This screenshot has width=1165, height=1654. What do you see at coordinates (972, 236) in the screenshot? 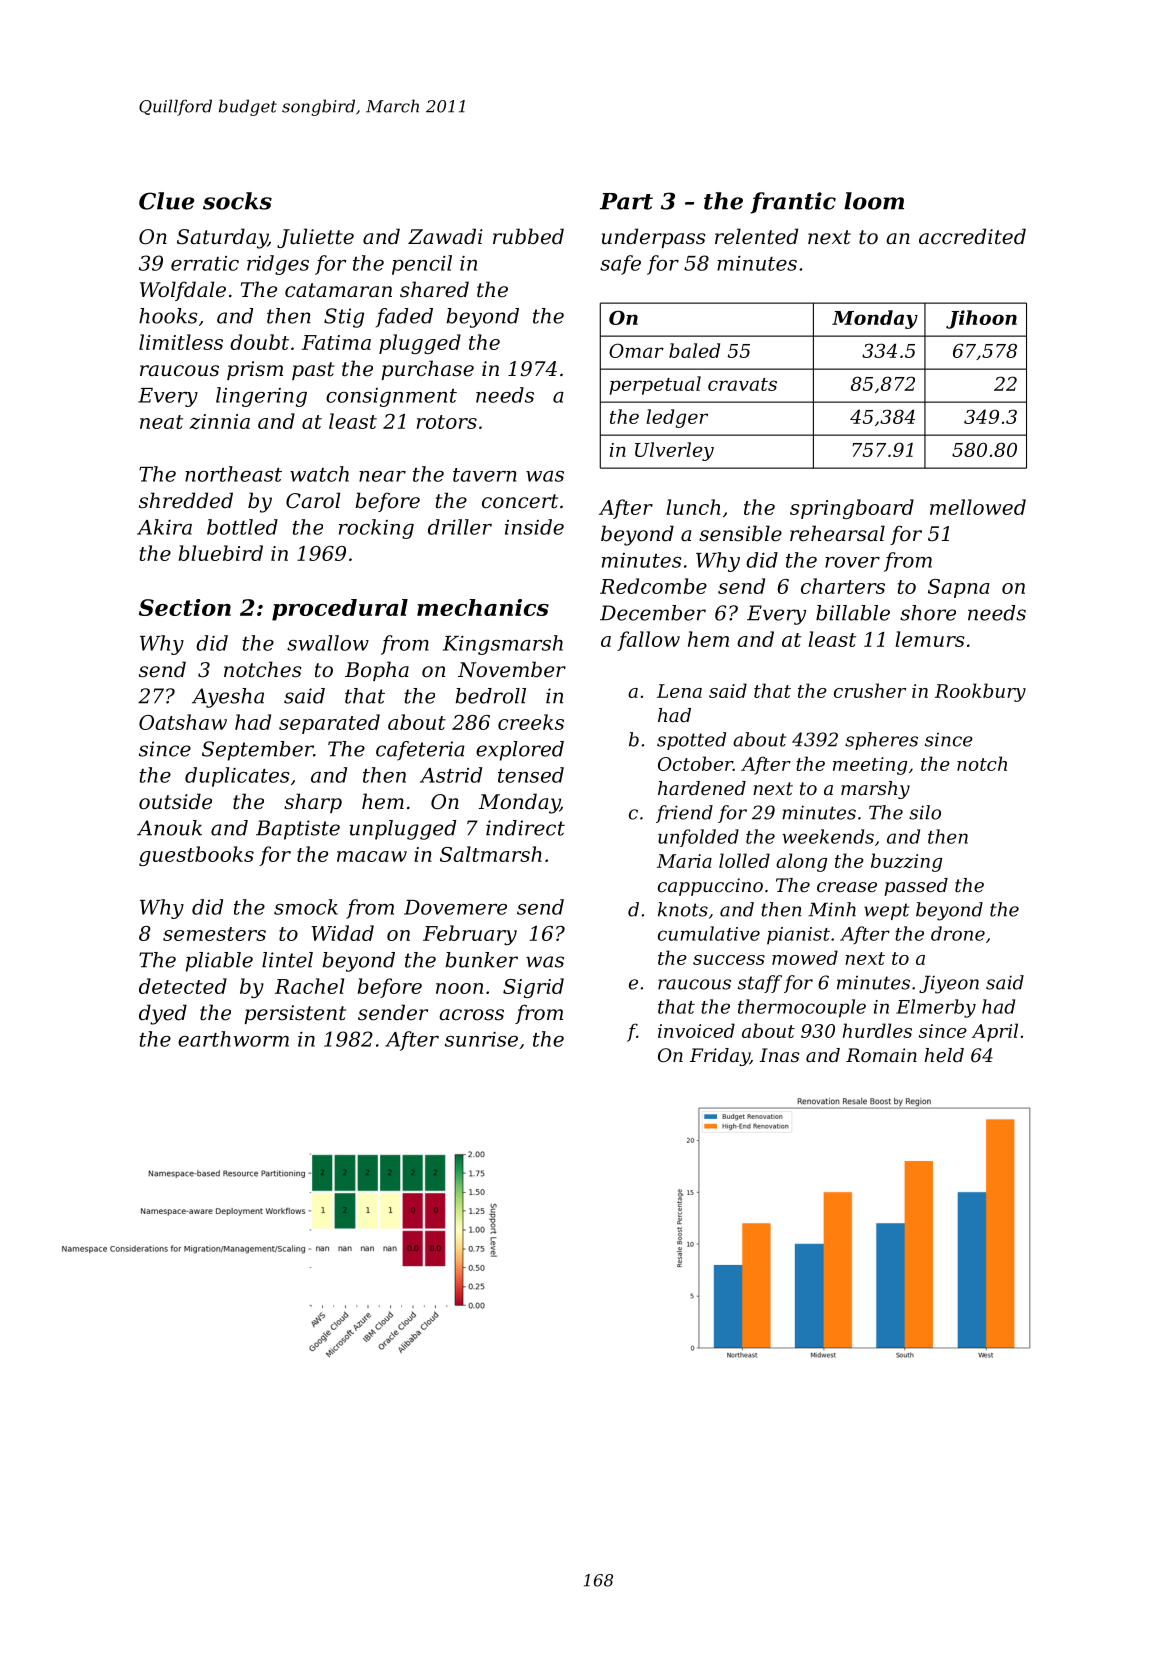
I see `accredited` at bounding box center [972, 236].
